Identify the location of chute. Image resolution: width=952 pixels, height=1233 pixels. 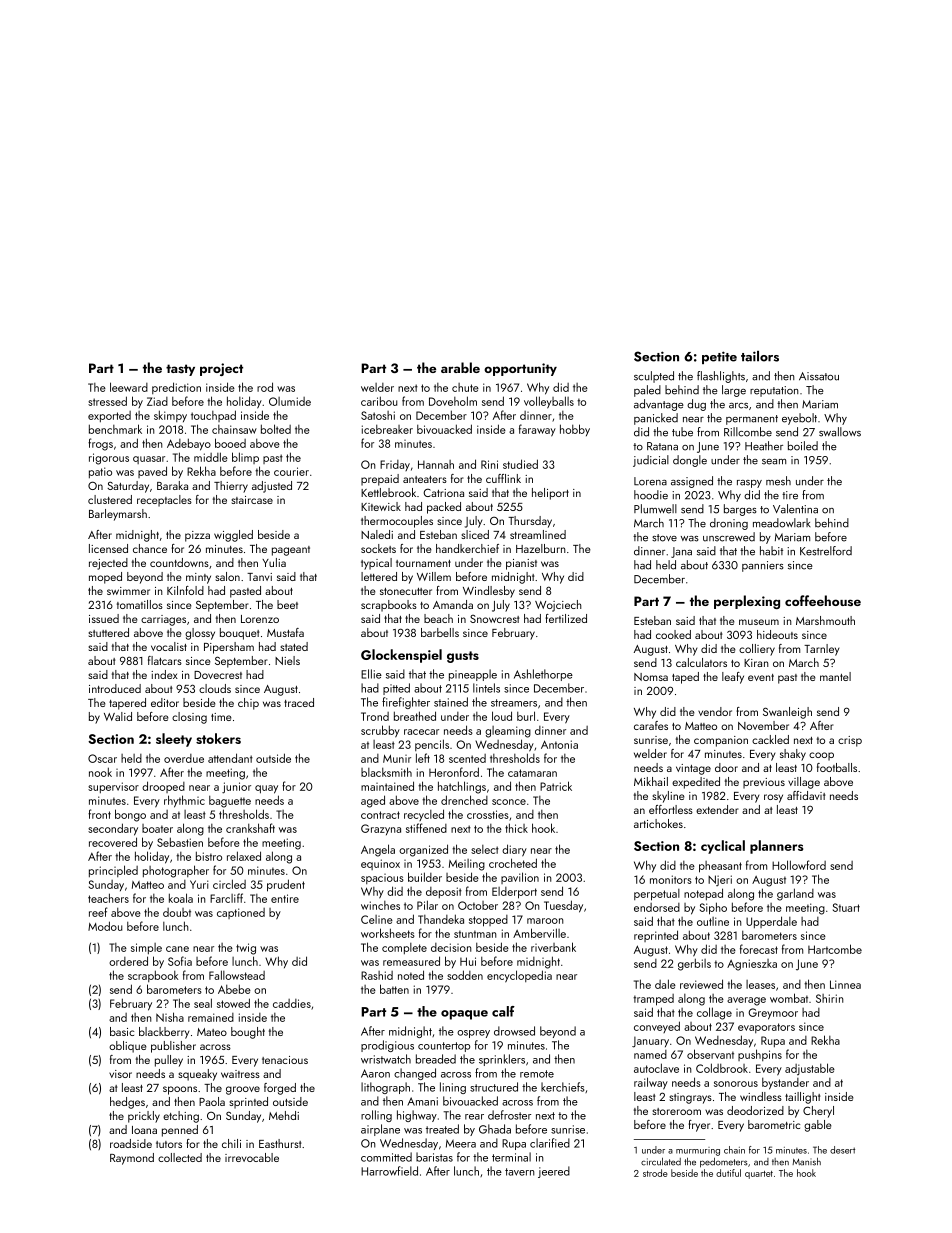
(465, 387).
